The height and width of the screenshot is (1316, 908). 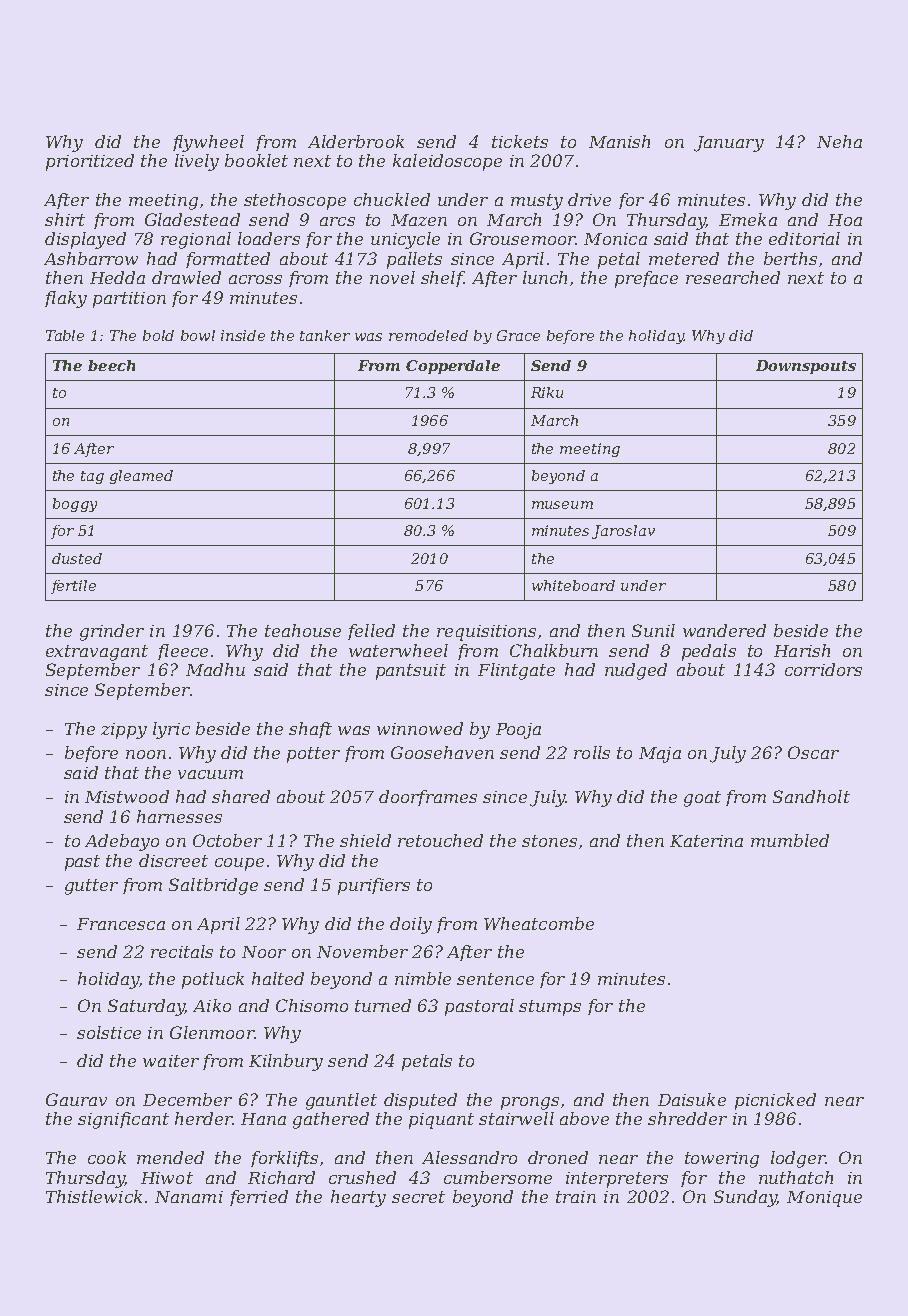 What do you see at coordinates (192, 219) in the screenshot?
I see `Gladestead` at bounding box center [192, 219].
